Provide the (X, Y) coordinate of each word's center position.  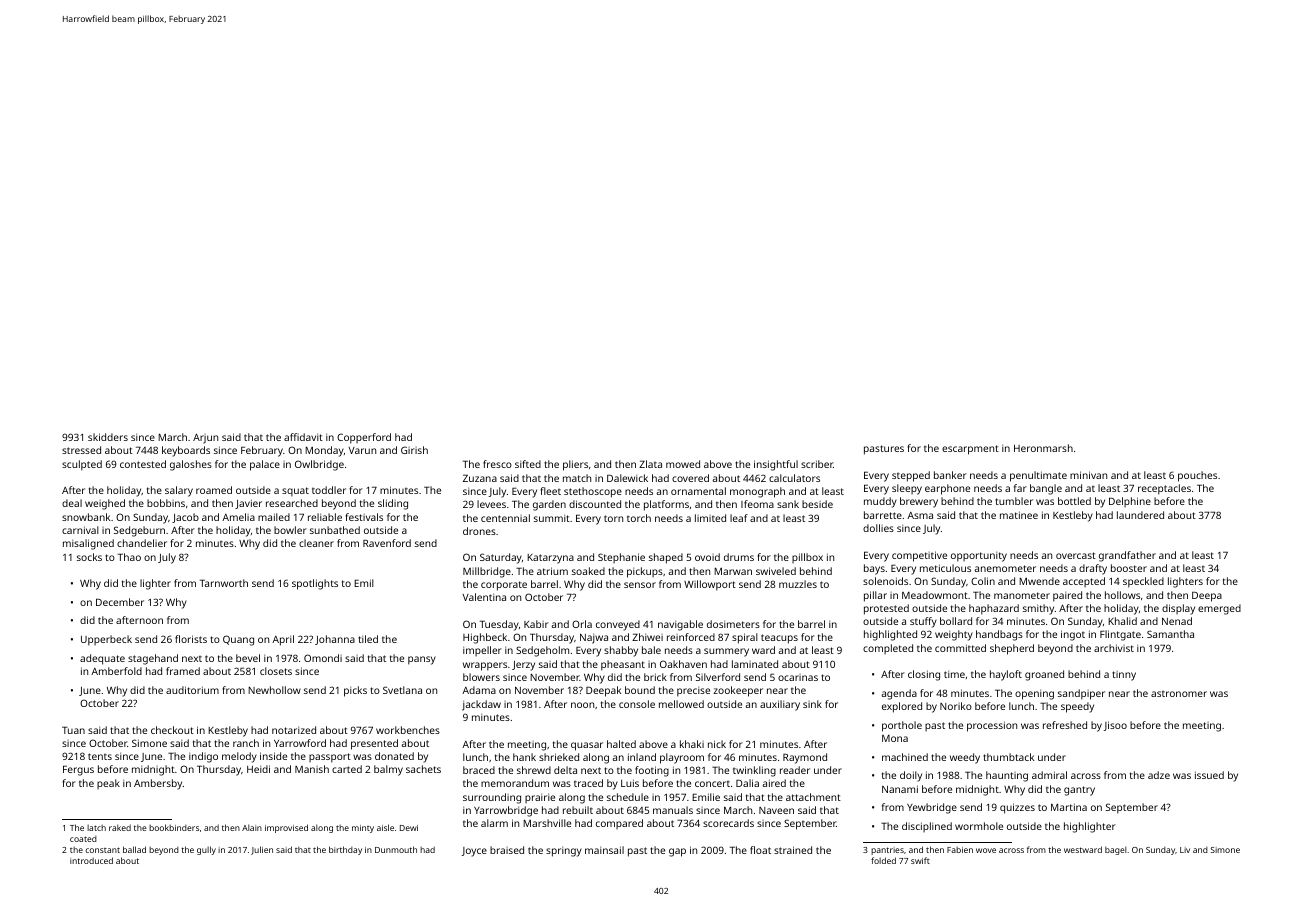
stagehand (153, 659)
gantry (1079, 791)
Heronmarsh (1043, 448)
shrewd (534, 770)
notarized (294, 730)
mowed (683, 464)
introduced (91, 860)
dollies (878, 528)
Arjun (205, 438)
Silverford (718, 677)
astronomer (1179, 694)
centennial (505, 518)
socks (89, 557)
